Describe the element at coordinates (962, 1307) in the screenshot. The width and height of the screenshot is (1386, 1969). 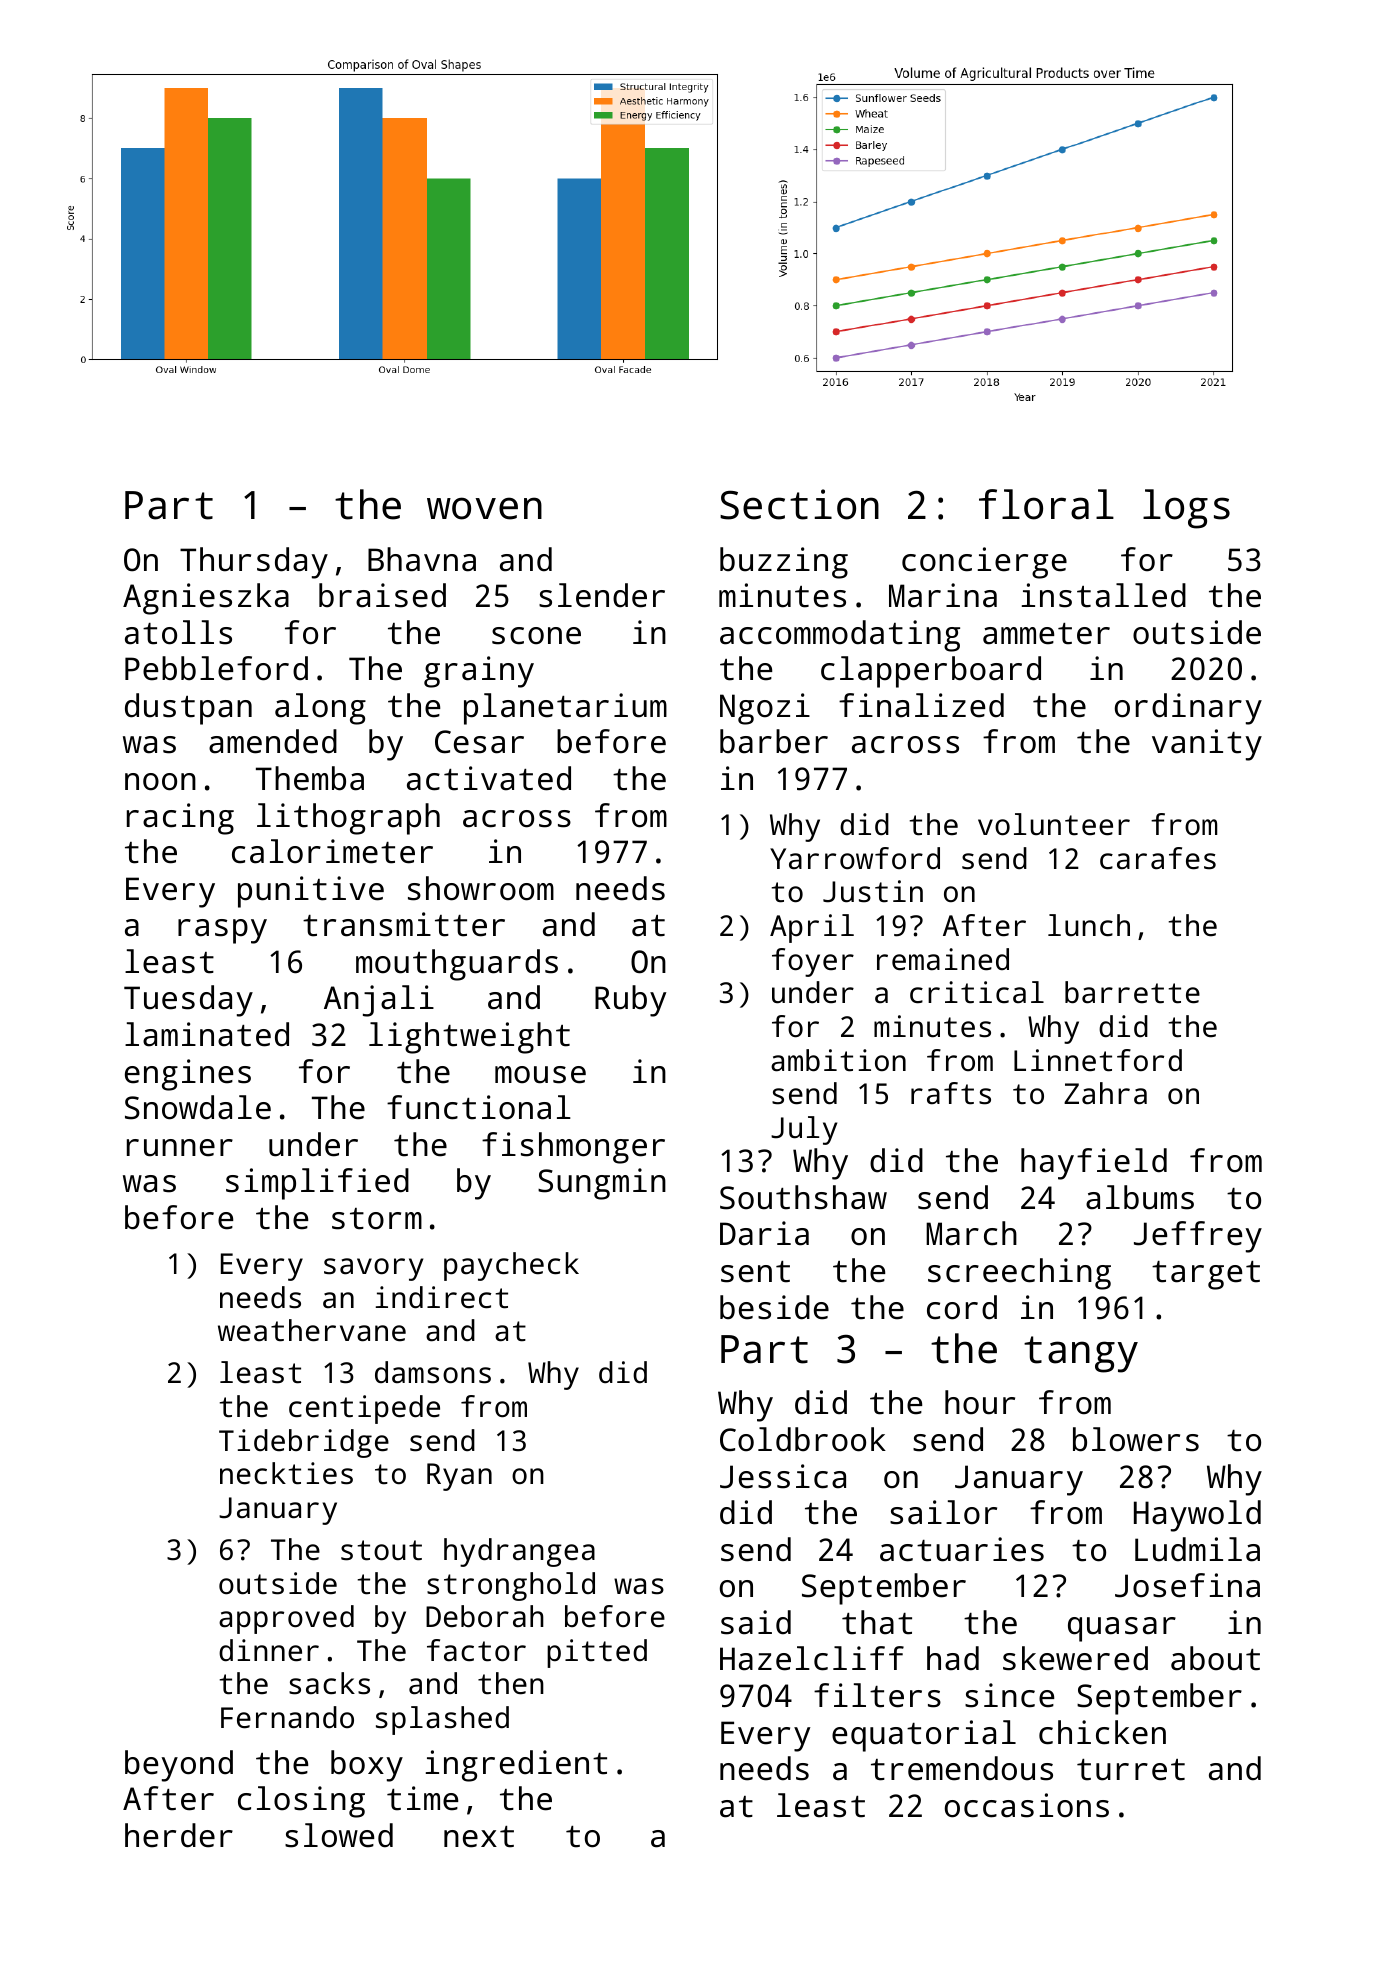
I see `cord` at that location.
